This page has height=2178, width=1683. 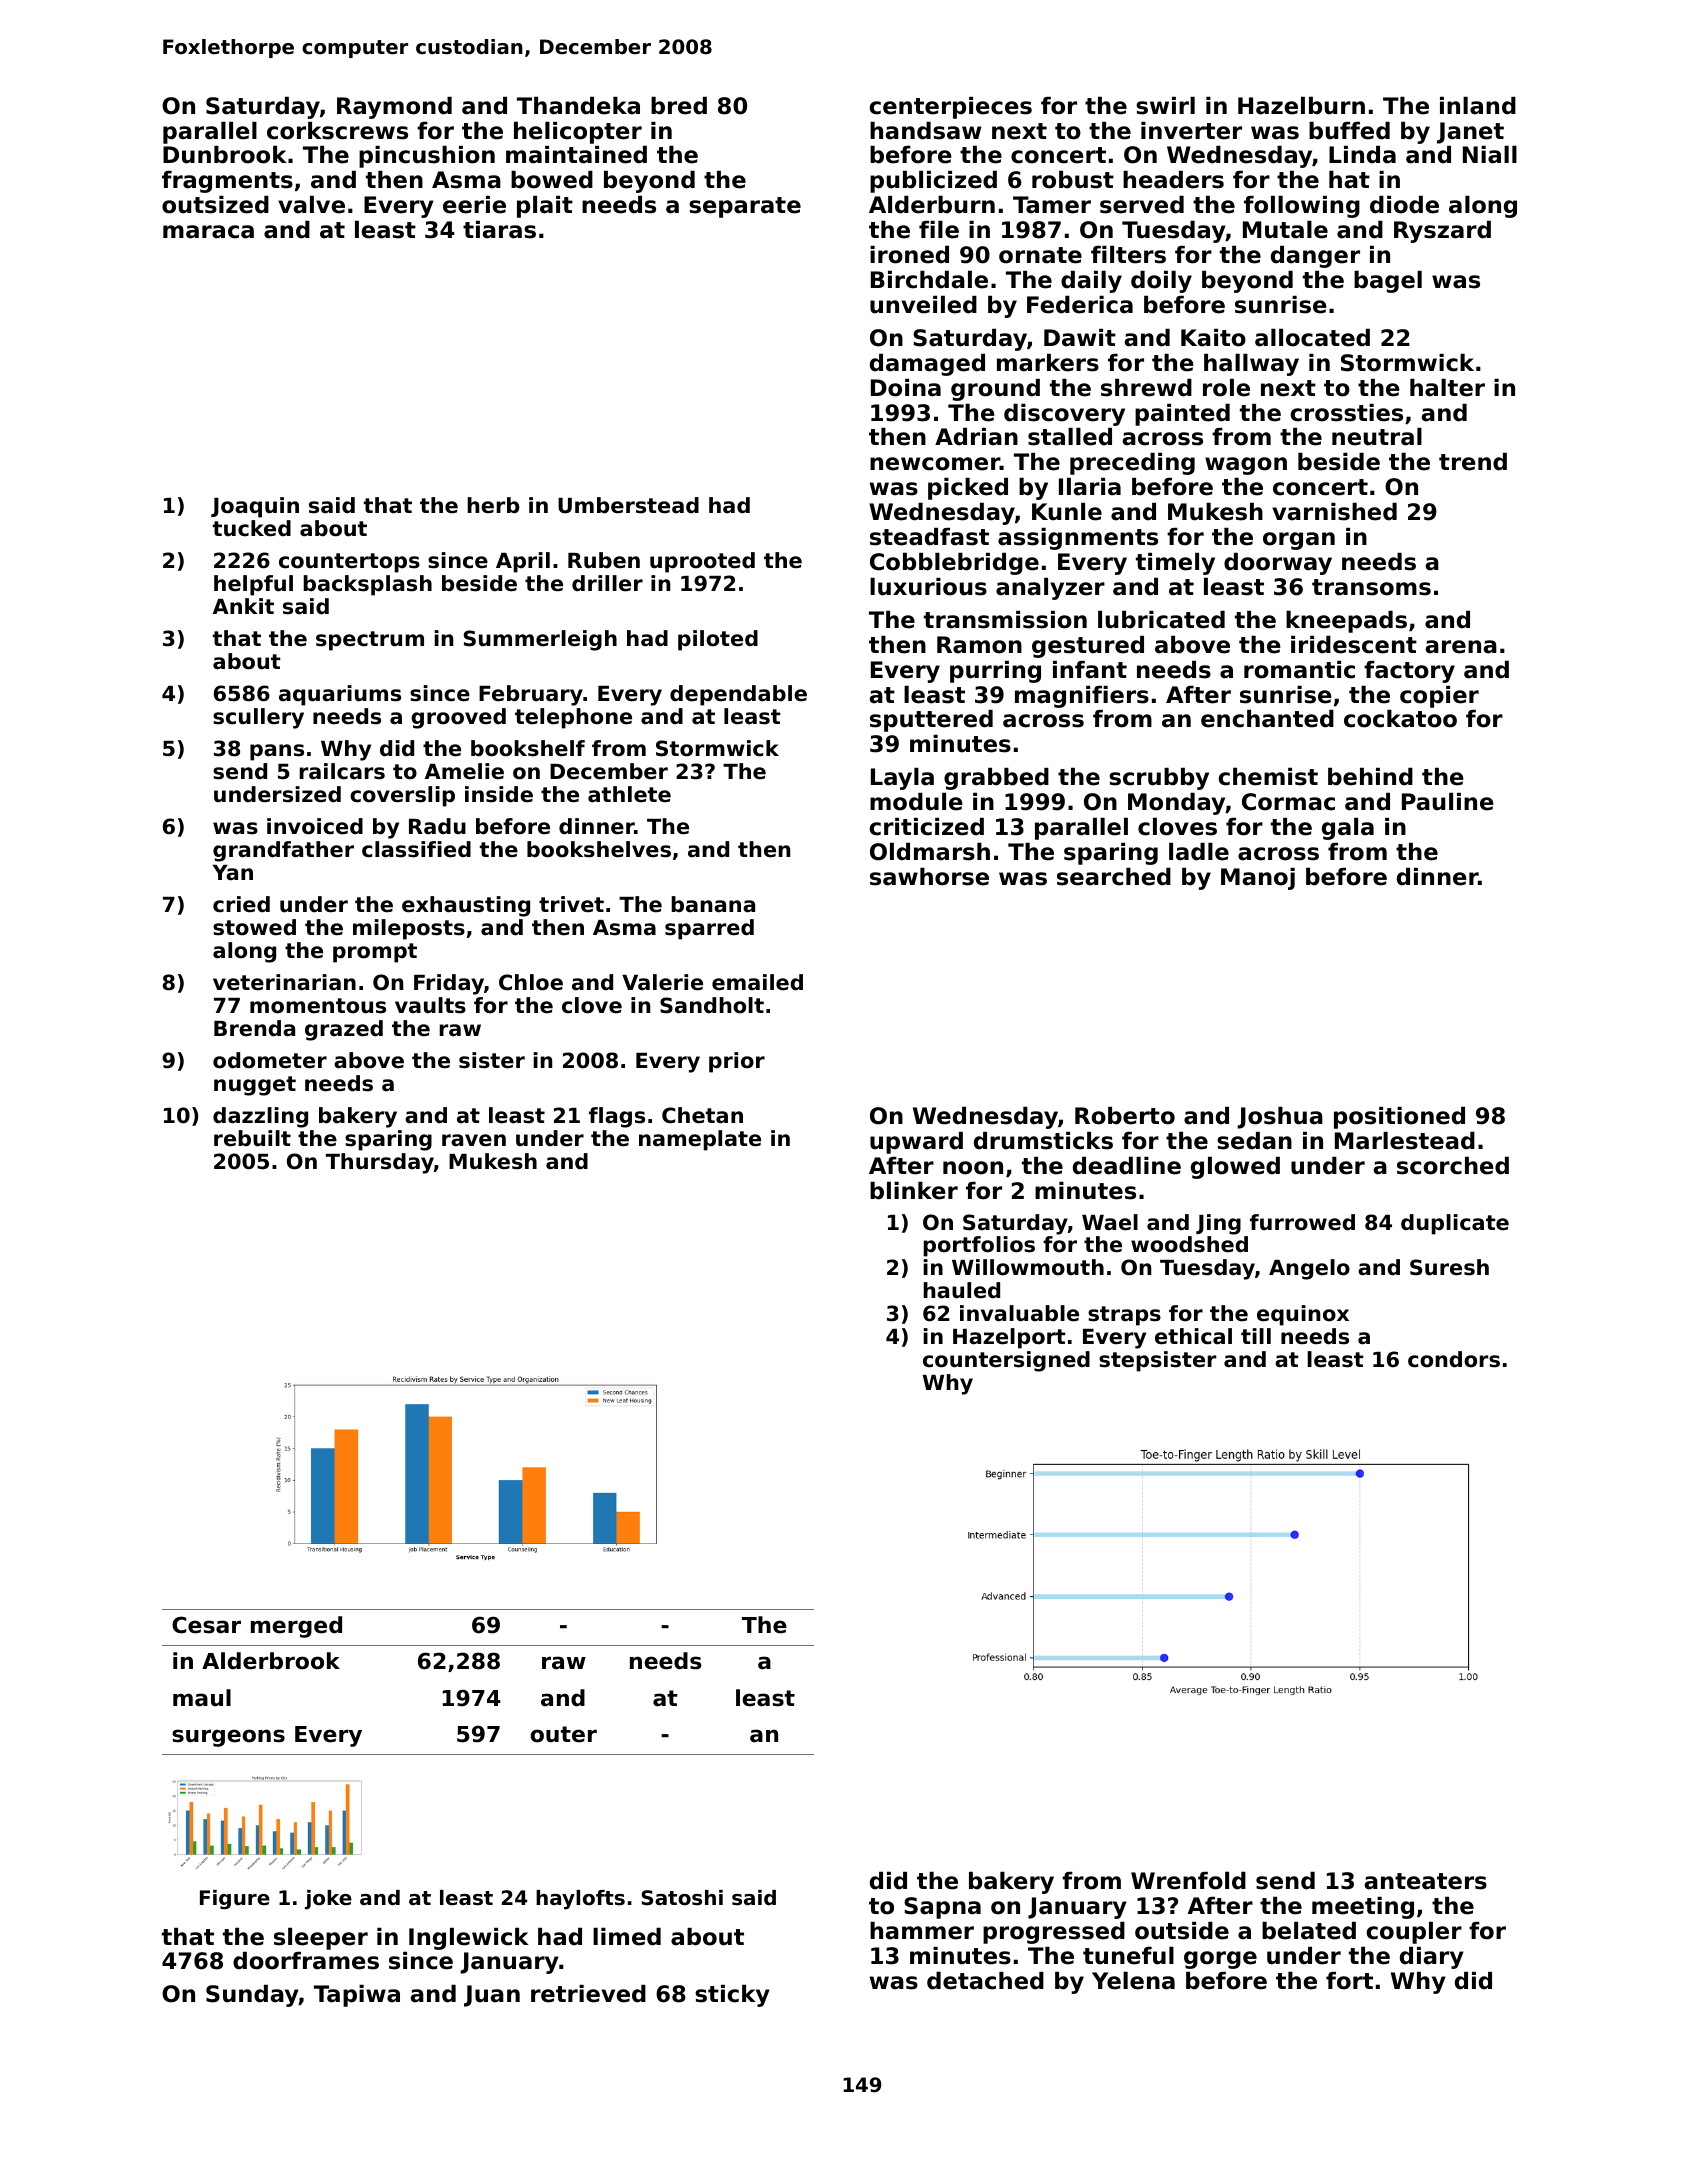 What do you see at coordinates (1309, 1931) in the page?
I see `belated` at bounding box center [1309, 1931].
